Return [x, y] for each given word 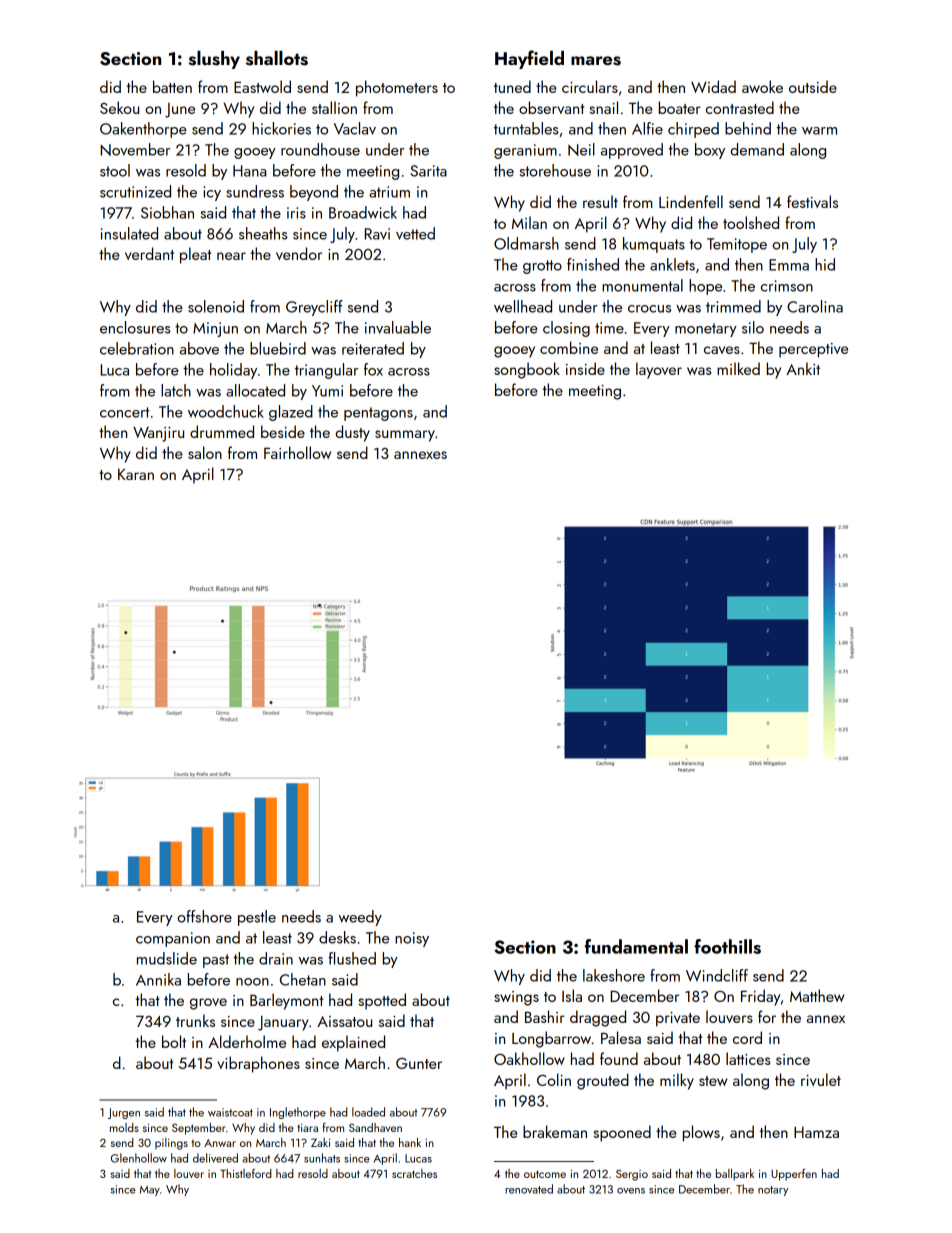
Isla [572, 995]
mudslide [167, 958]
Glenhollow [139, 1158]
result [600, 201]
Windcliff [717, 975]
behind [748, 128]
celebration [137, 348]
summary [405, 436]
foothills [727, 946]
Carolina [815, 306]
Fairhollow [297, 452]
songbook [527, 370]
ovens [631, 1191]
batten [172, 86]
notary [773, 1191]
